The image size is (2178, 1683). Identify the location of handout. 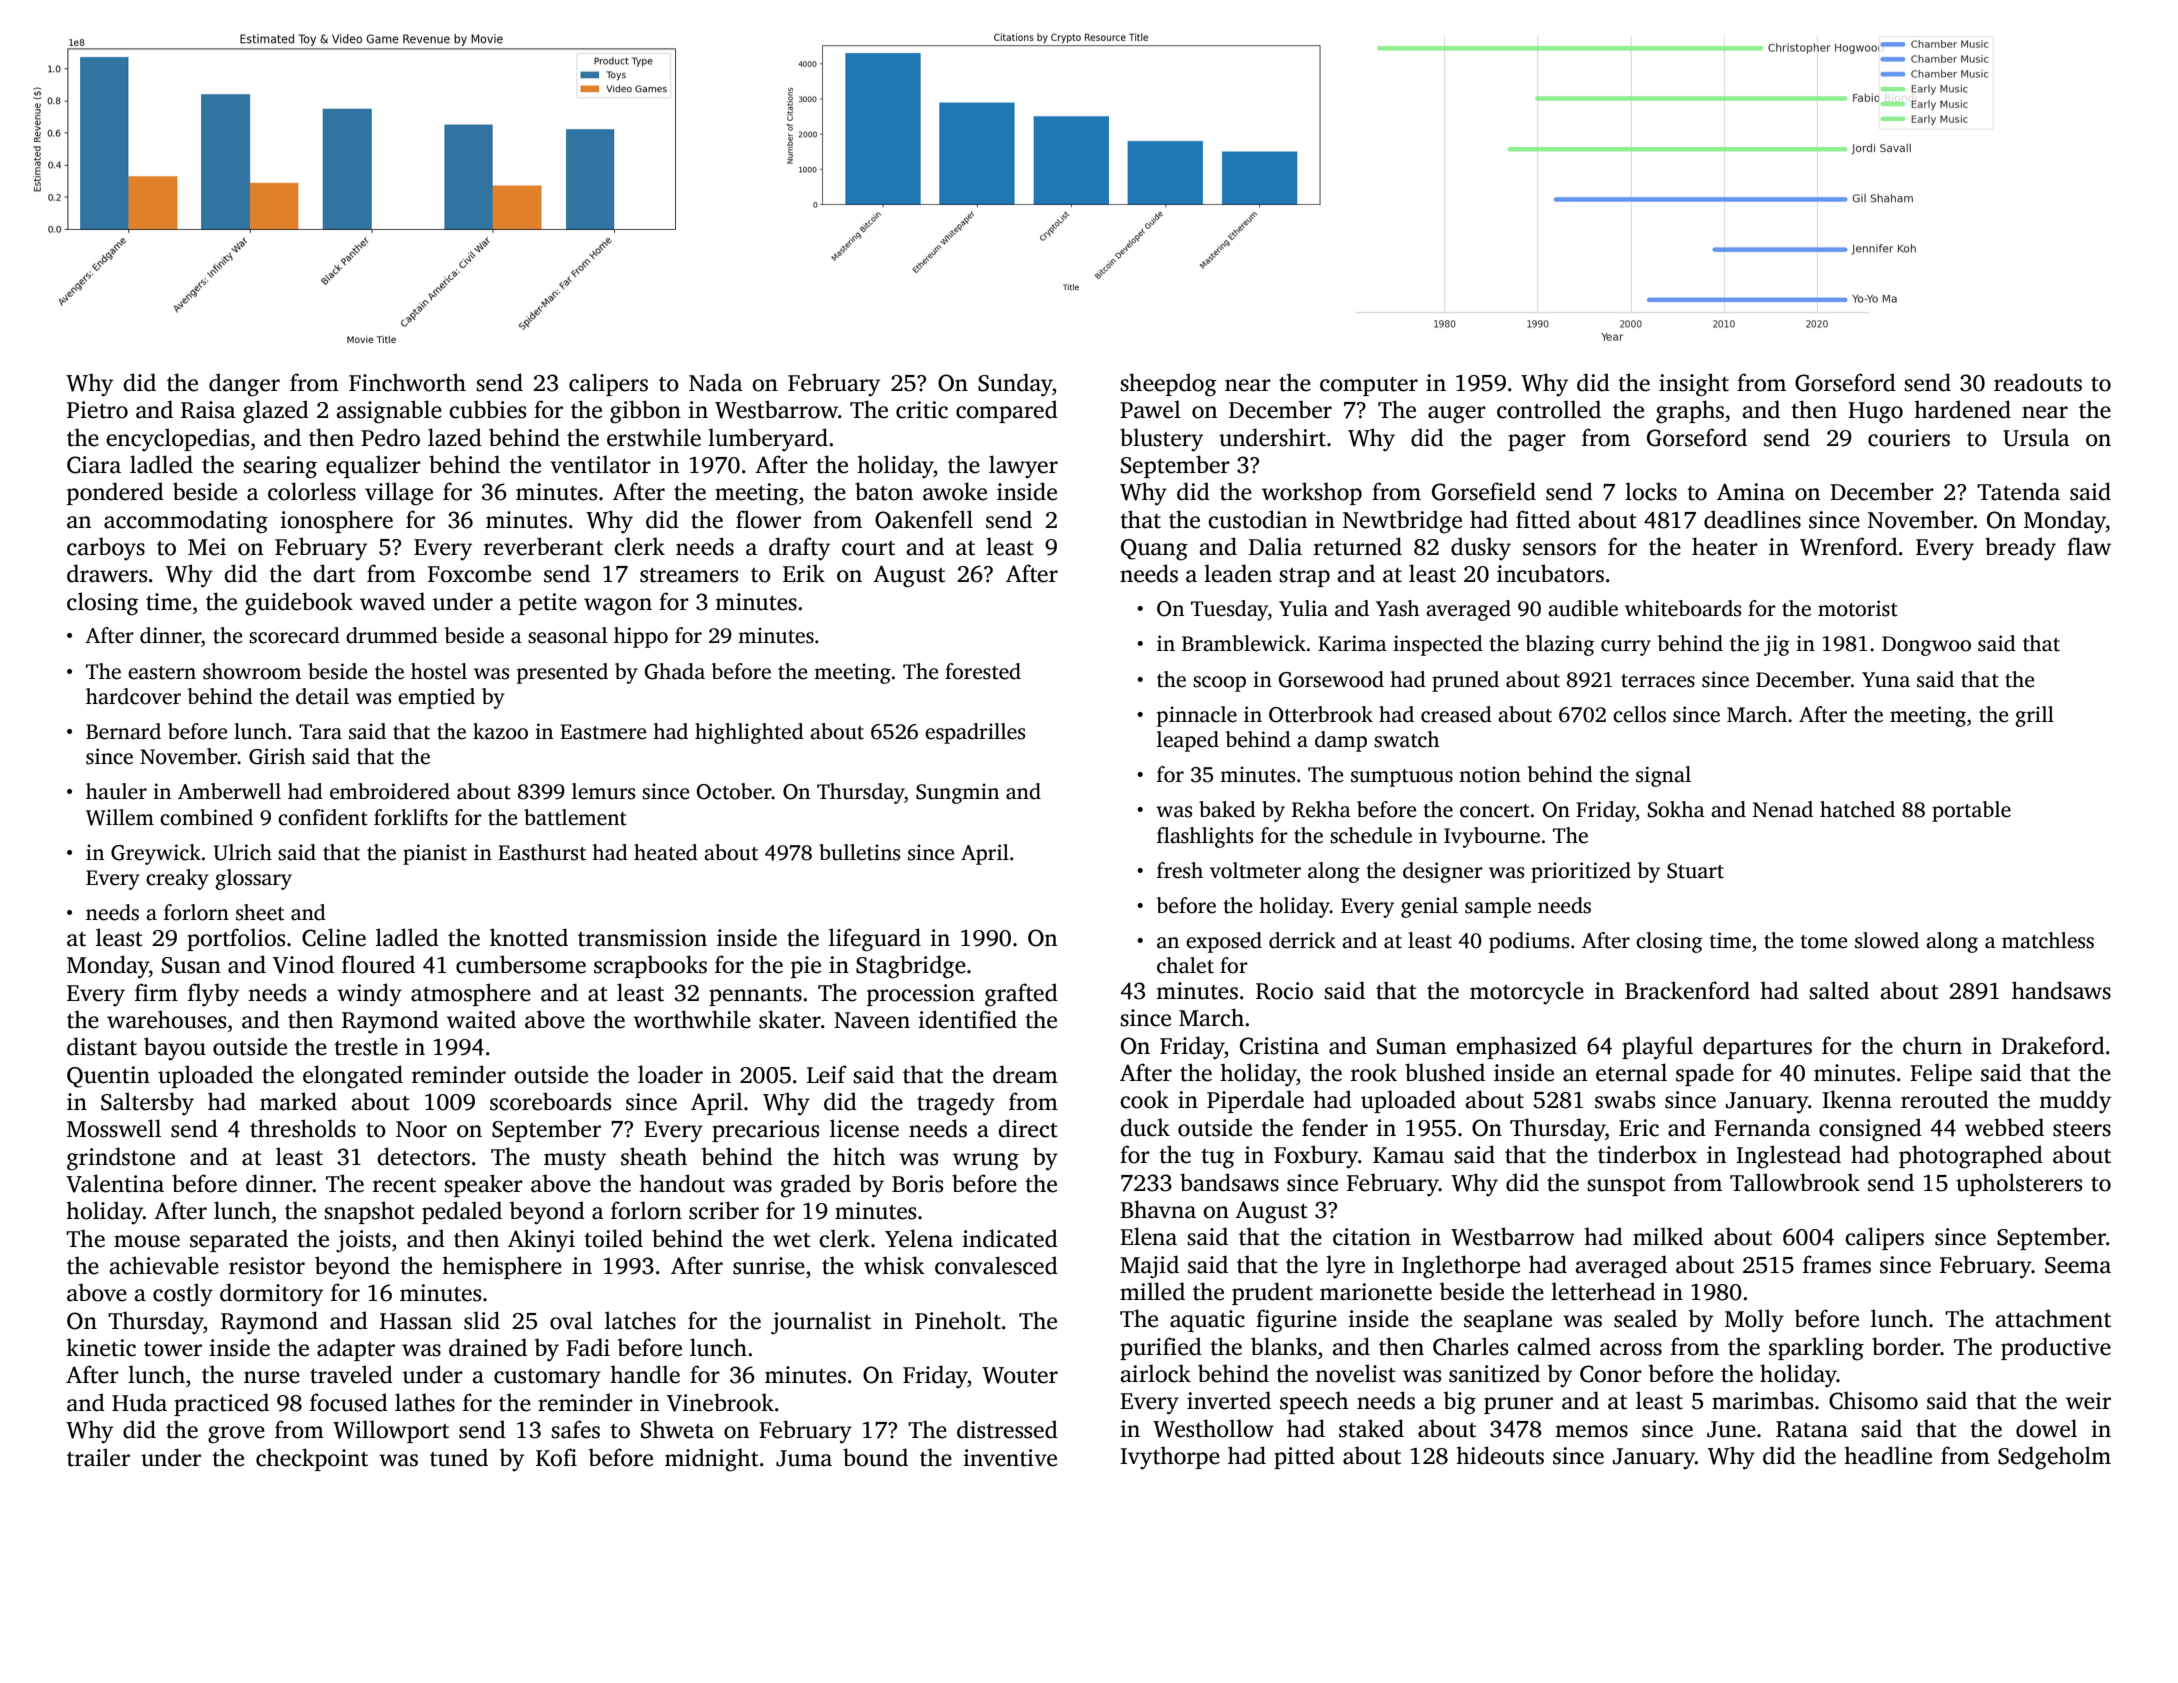
(682, 1183).
